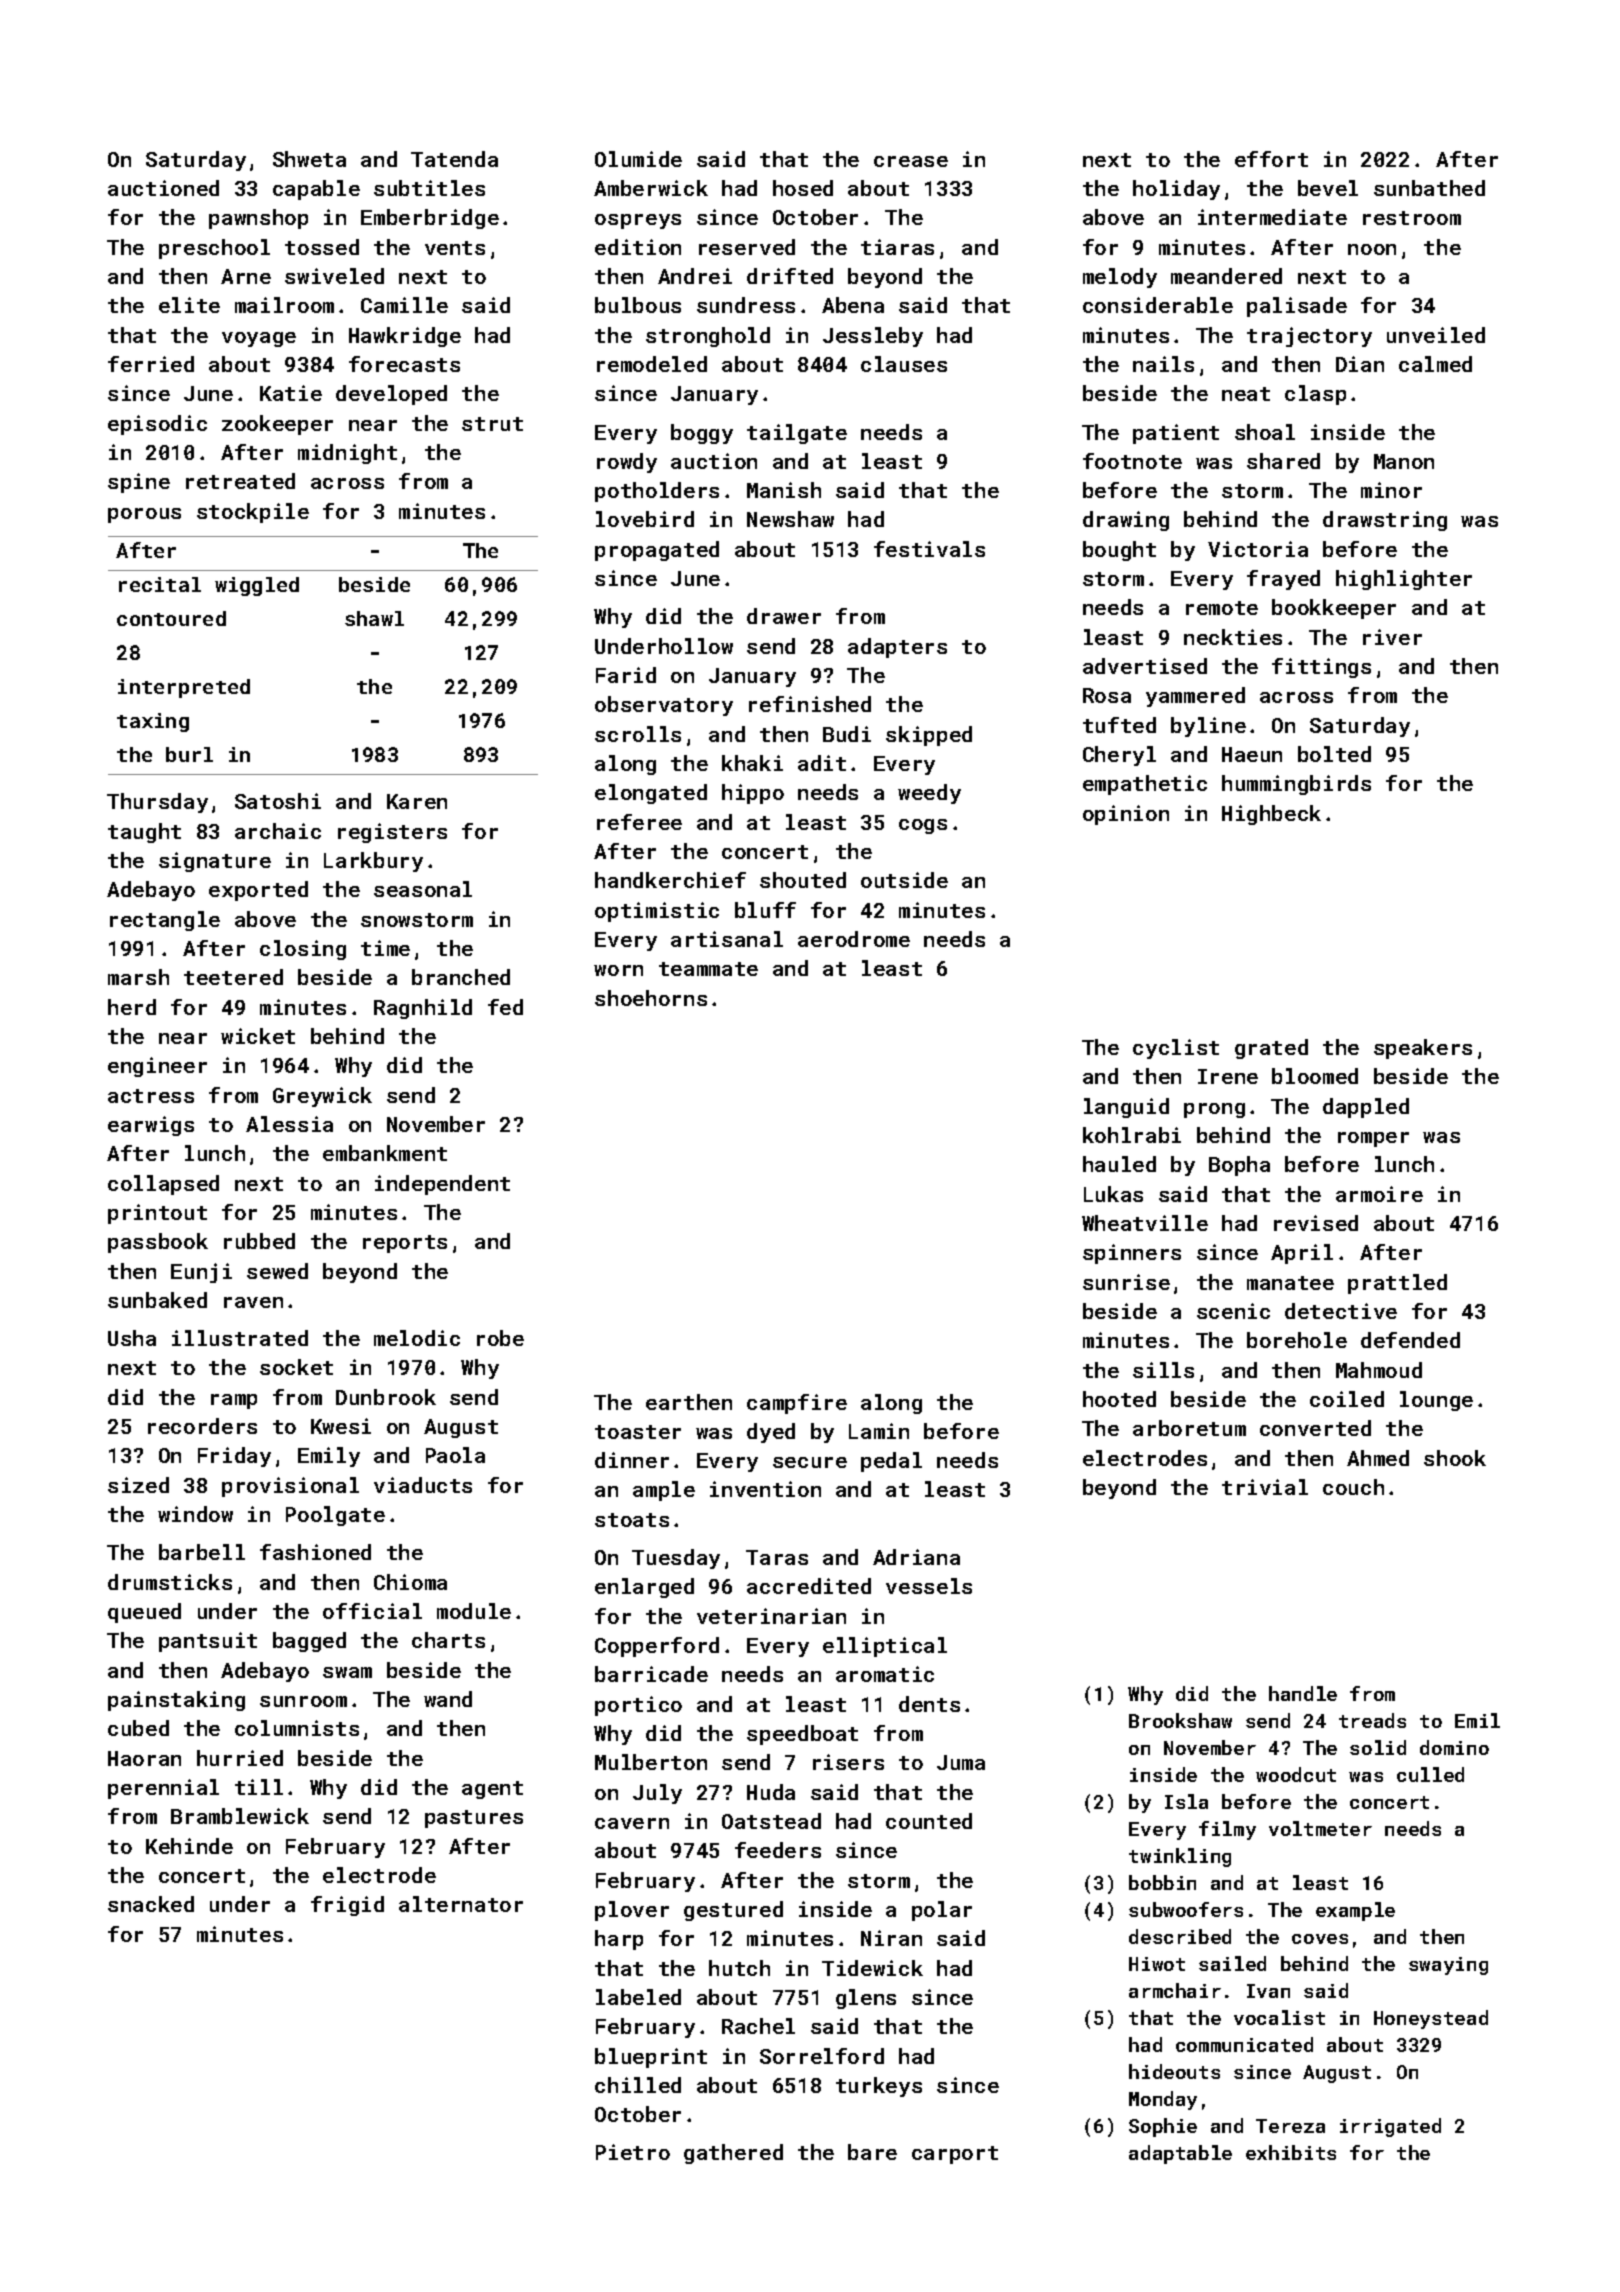  I want to click on languid, so click(1126, 1108).
